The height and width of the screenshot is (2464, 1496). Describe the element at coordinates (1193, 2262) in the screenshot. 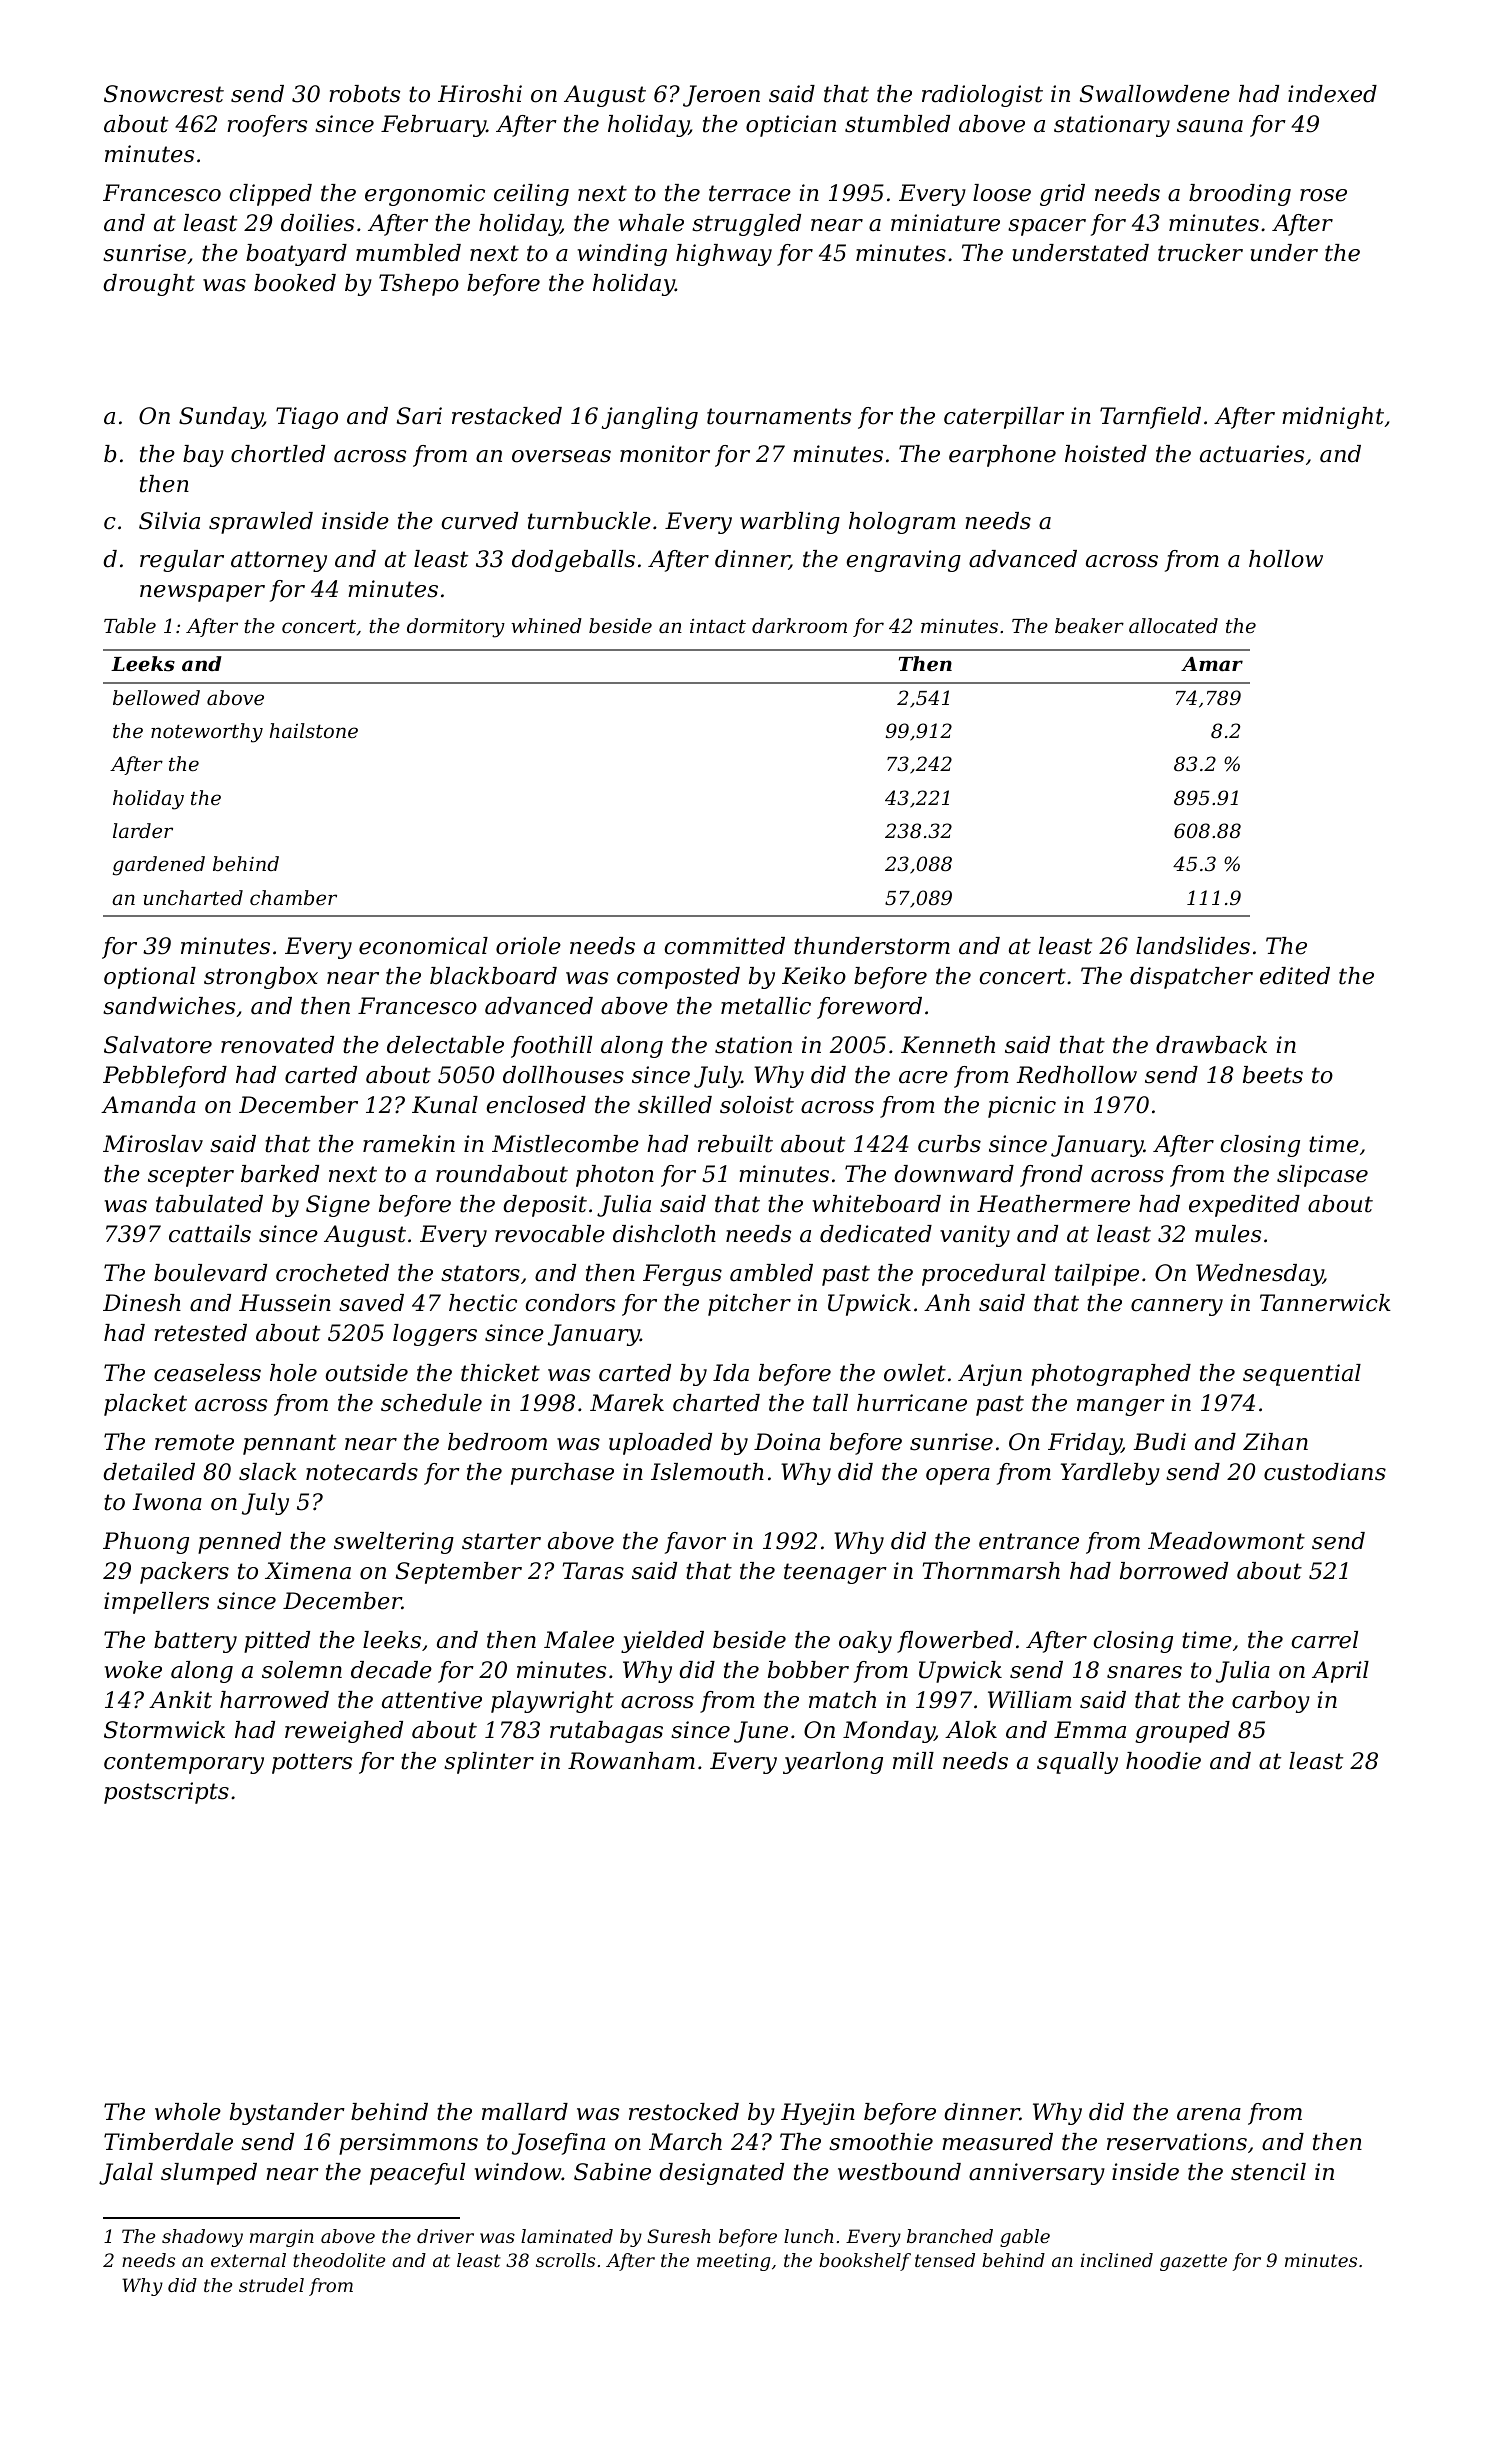

I see `gazette` at that location.
